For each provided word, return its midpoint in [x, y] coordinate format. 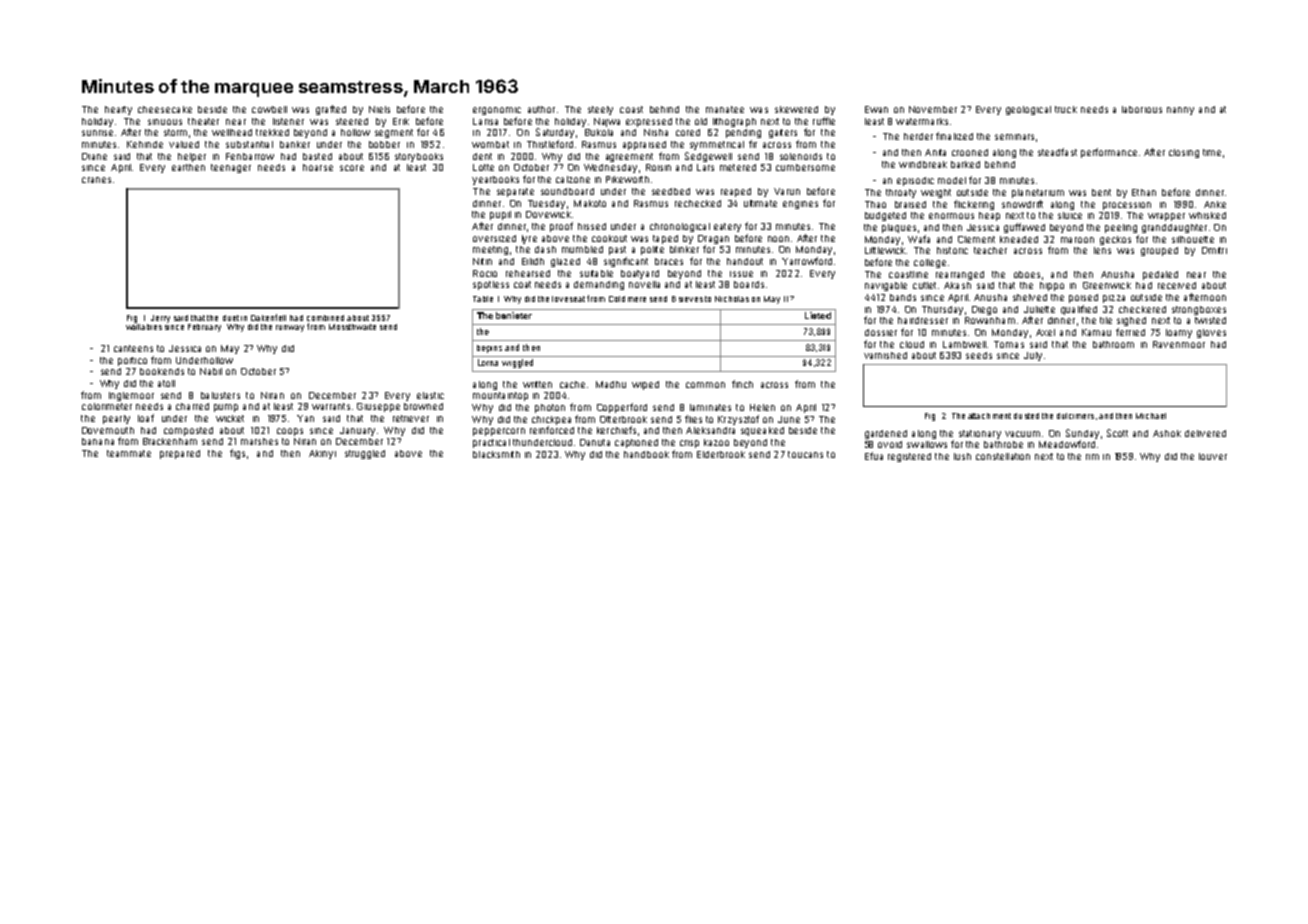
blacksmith [496, 454]
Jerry [160, 319]
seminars [1014, 137]
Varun [787, 191]
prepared [180, 454]
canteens [133, 348]
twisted [1210, 320]
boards [749, 284]
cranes [96, 180]
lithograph [734, 122]
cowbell [269, 109]
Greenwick [1107, 285]
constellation [1003, 456]
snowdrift [1022, 204]
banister [514, 315]
